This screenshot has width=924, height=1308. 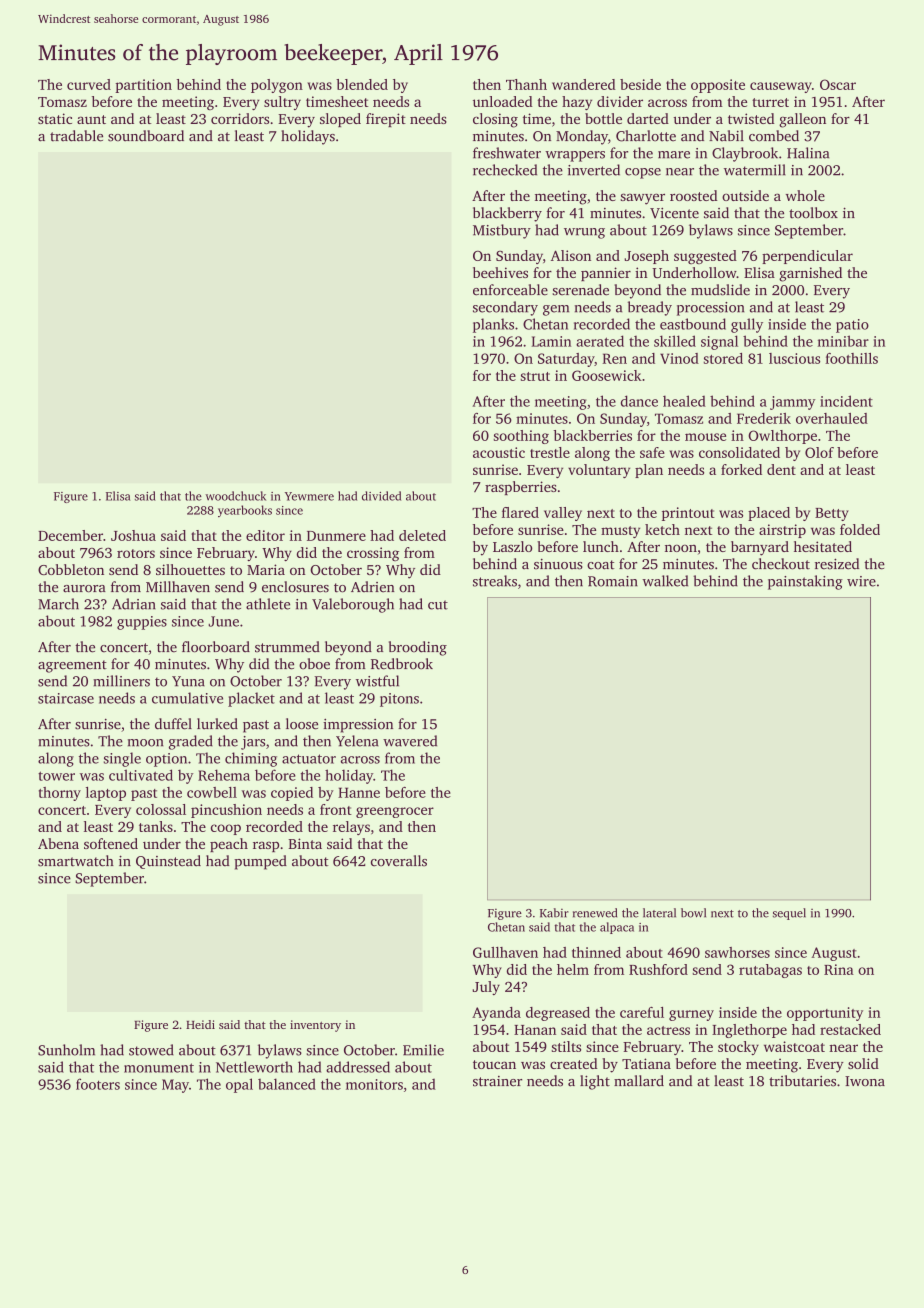 I want to click on flared, so click(x=520, y=512).
